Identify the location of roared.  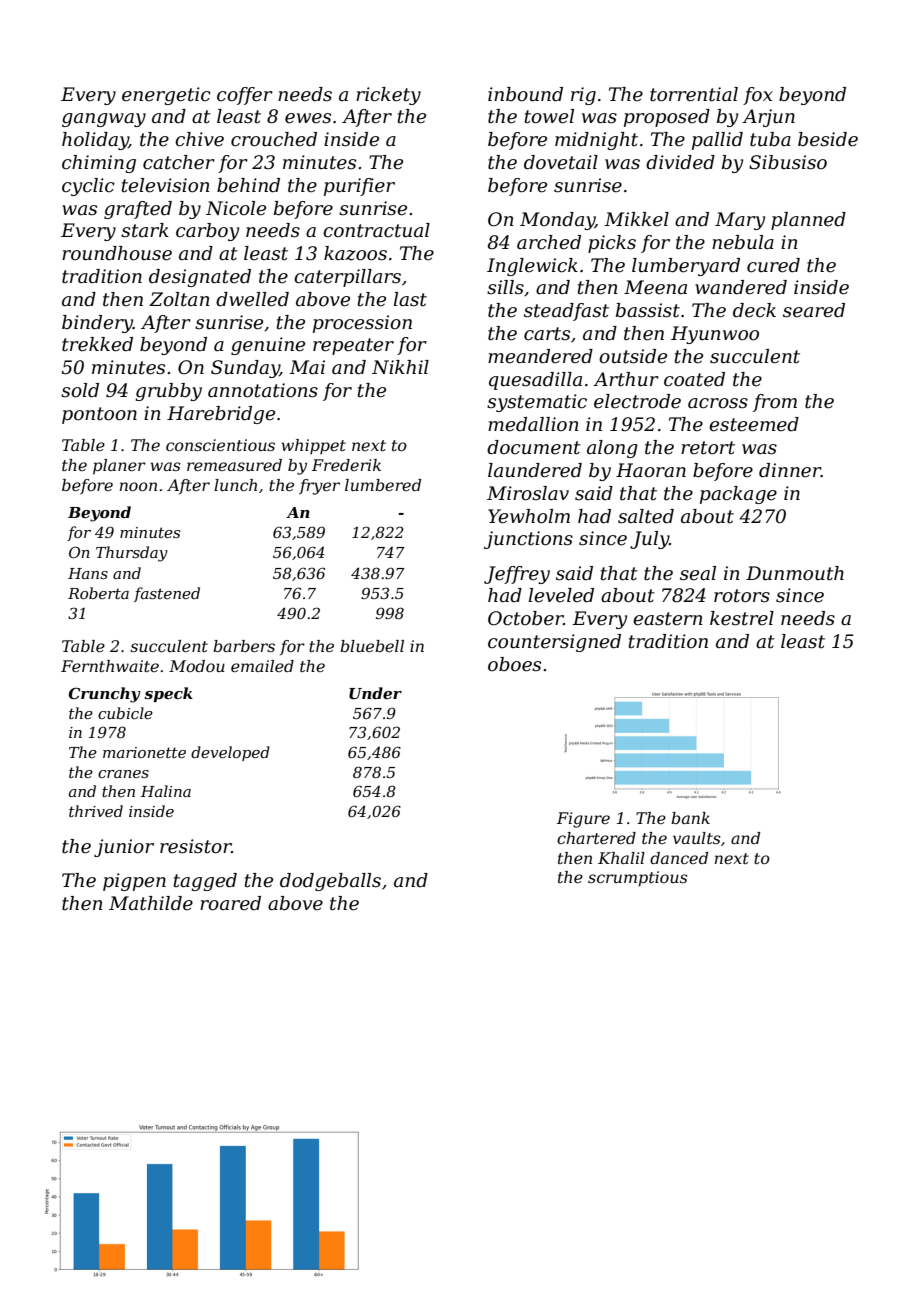
(230, 903).
